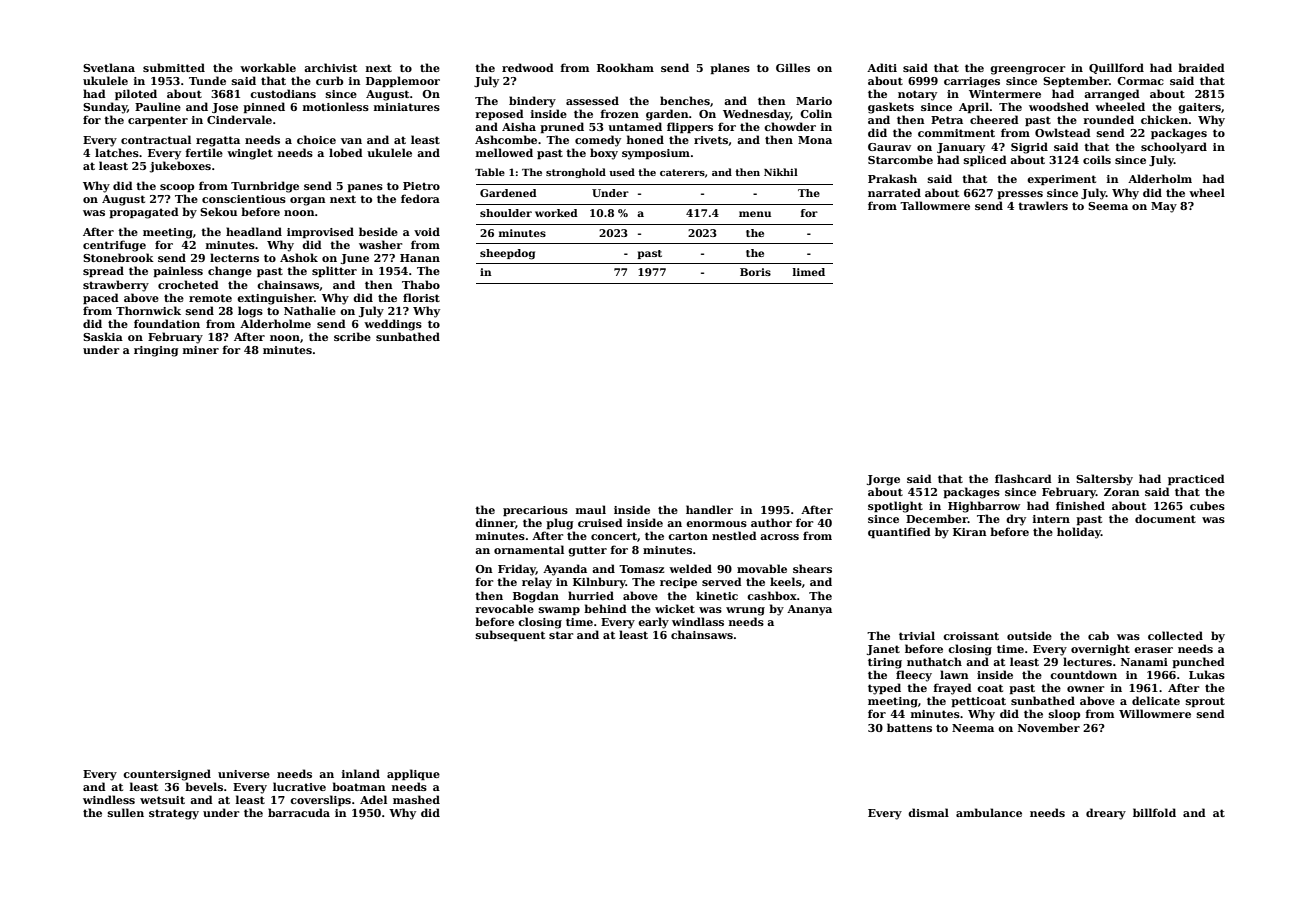 This screenshot has height=924, width=1308. Describe the element at coordinates (985, 160) in the screenshot. I see `spliced` at that location.
